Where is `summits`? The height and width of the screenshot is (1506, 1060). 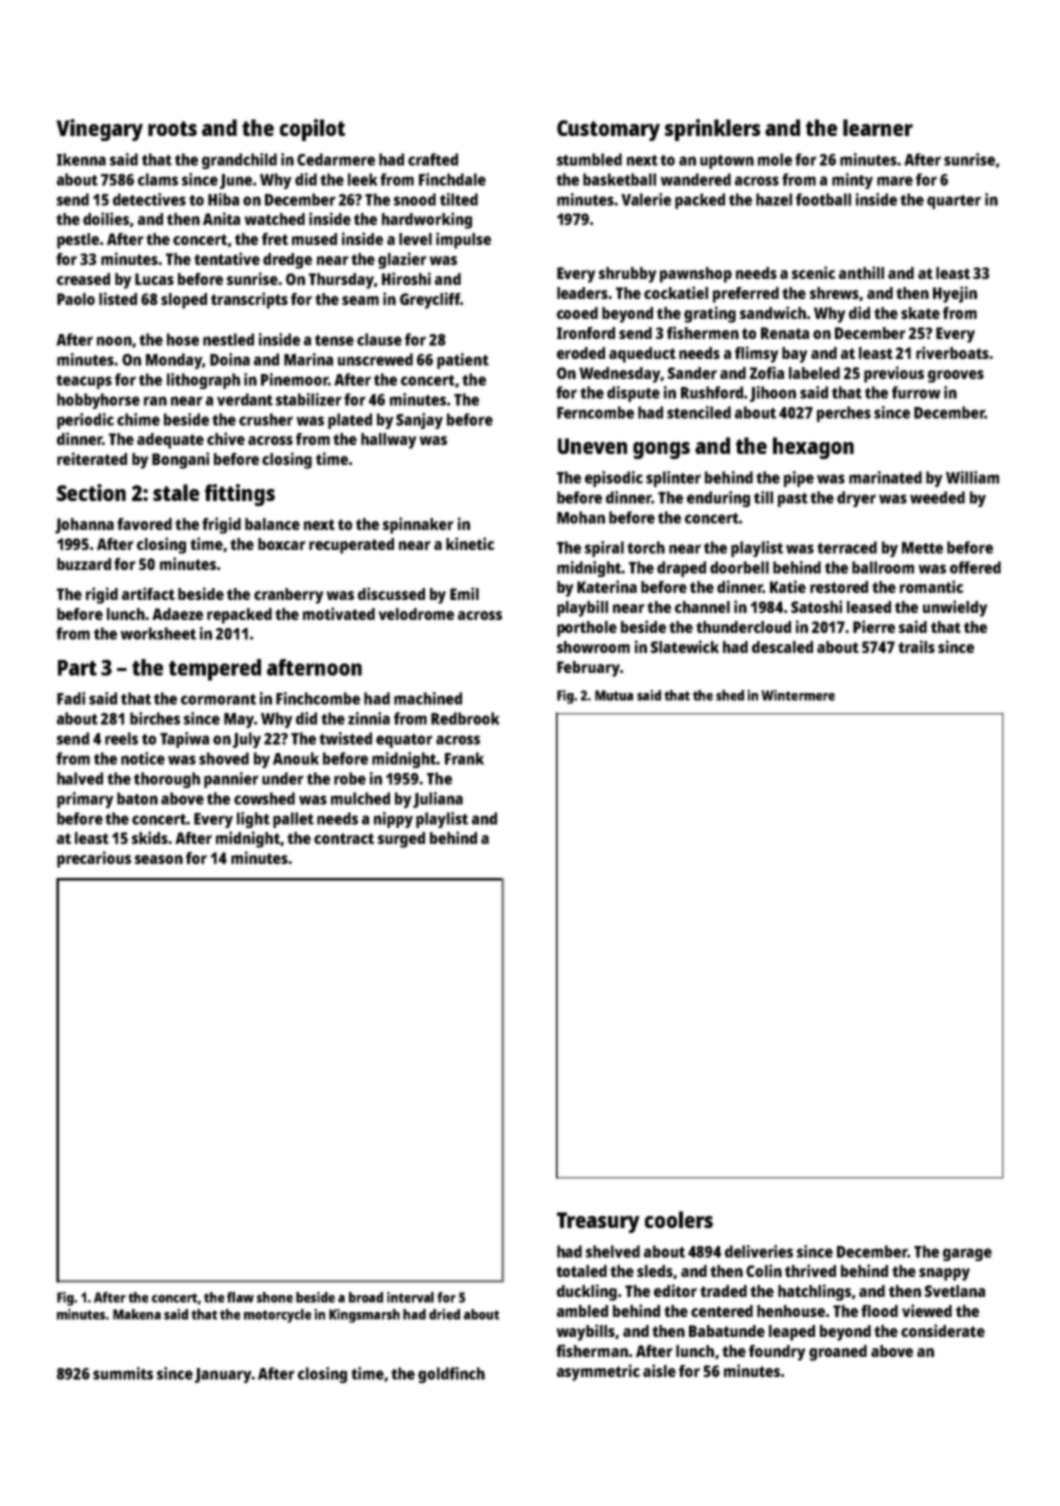 summits is located at coordinates (123, 1373).
